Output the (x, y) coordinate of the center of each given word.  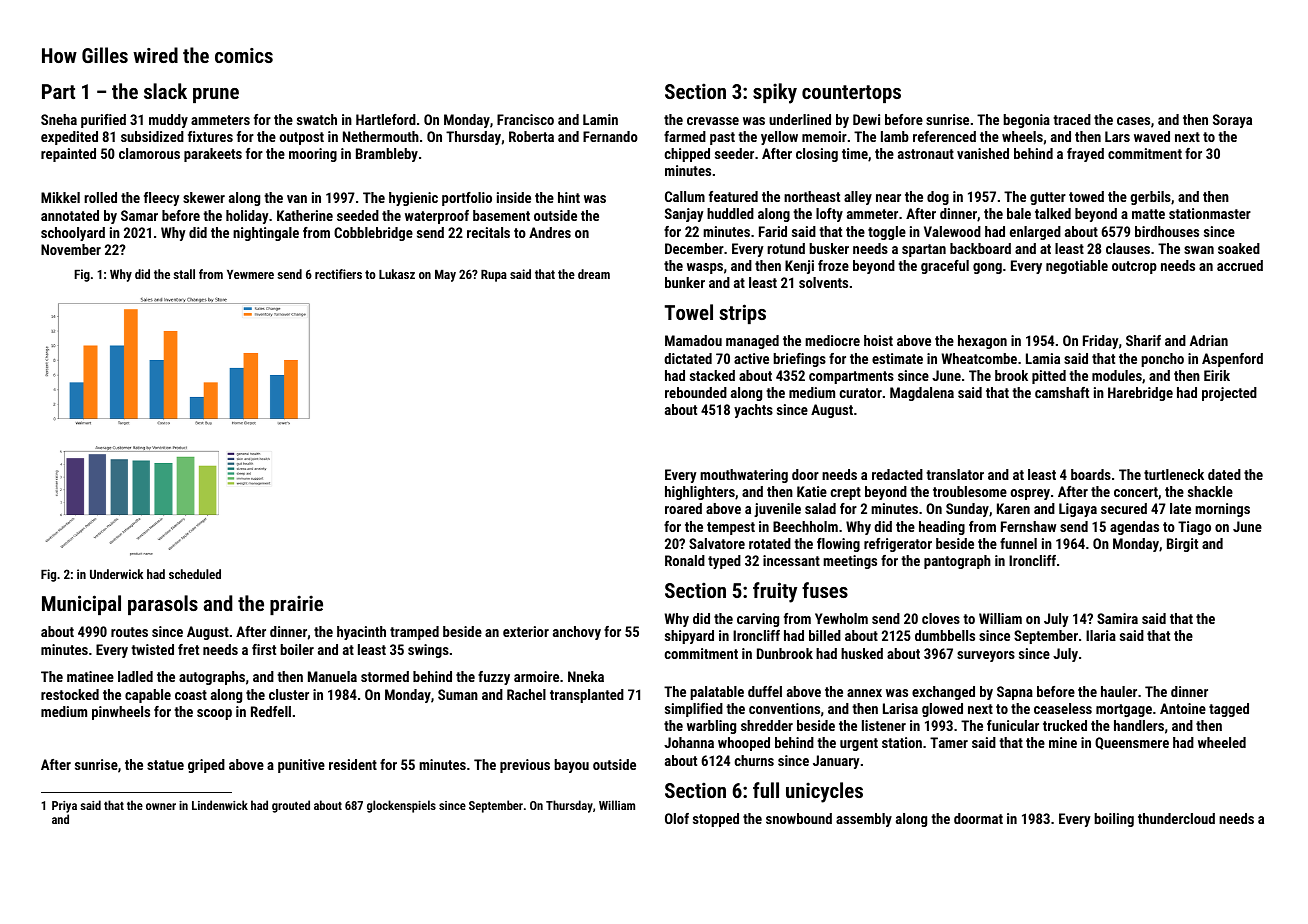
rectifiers (338, 274)
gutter (1048, 198)
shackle (1210, 491)
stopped (716, 820)
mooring (313, 155)
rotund (786, 248)
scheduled (195, 574)
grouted (291, 806)
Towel (689, 312)
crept (846, 493)
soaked (1239, 248)
